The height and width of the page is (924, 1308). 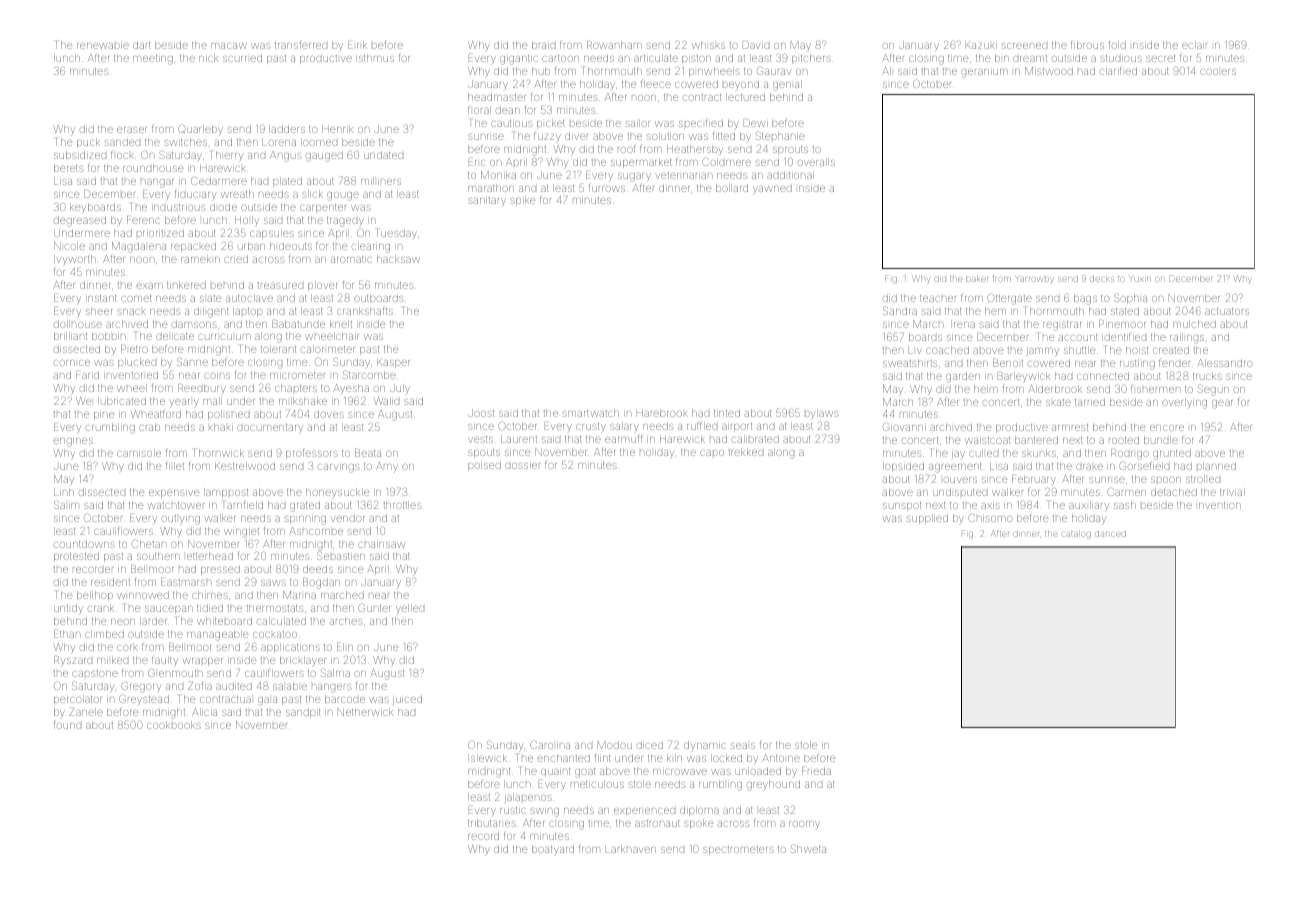 What do you see at coordinates (1110, 534) in the page?
I see `danced` at bounding box center [1110, 534].
